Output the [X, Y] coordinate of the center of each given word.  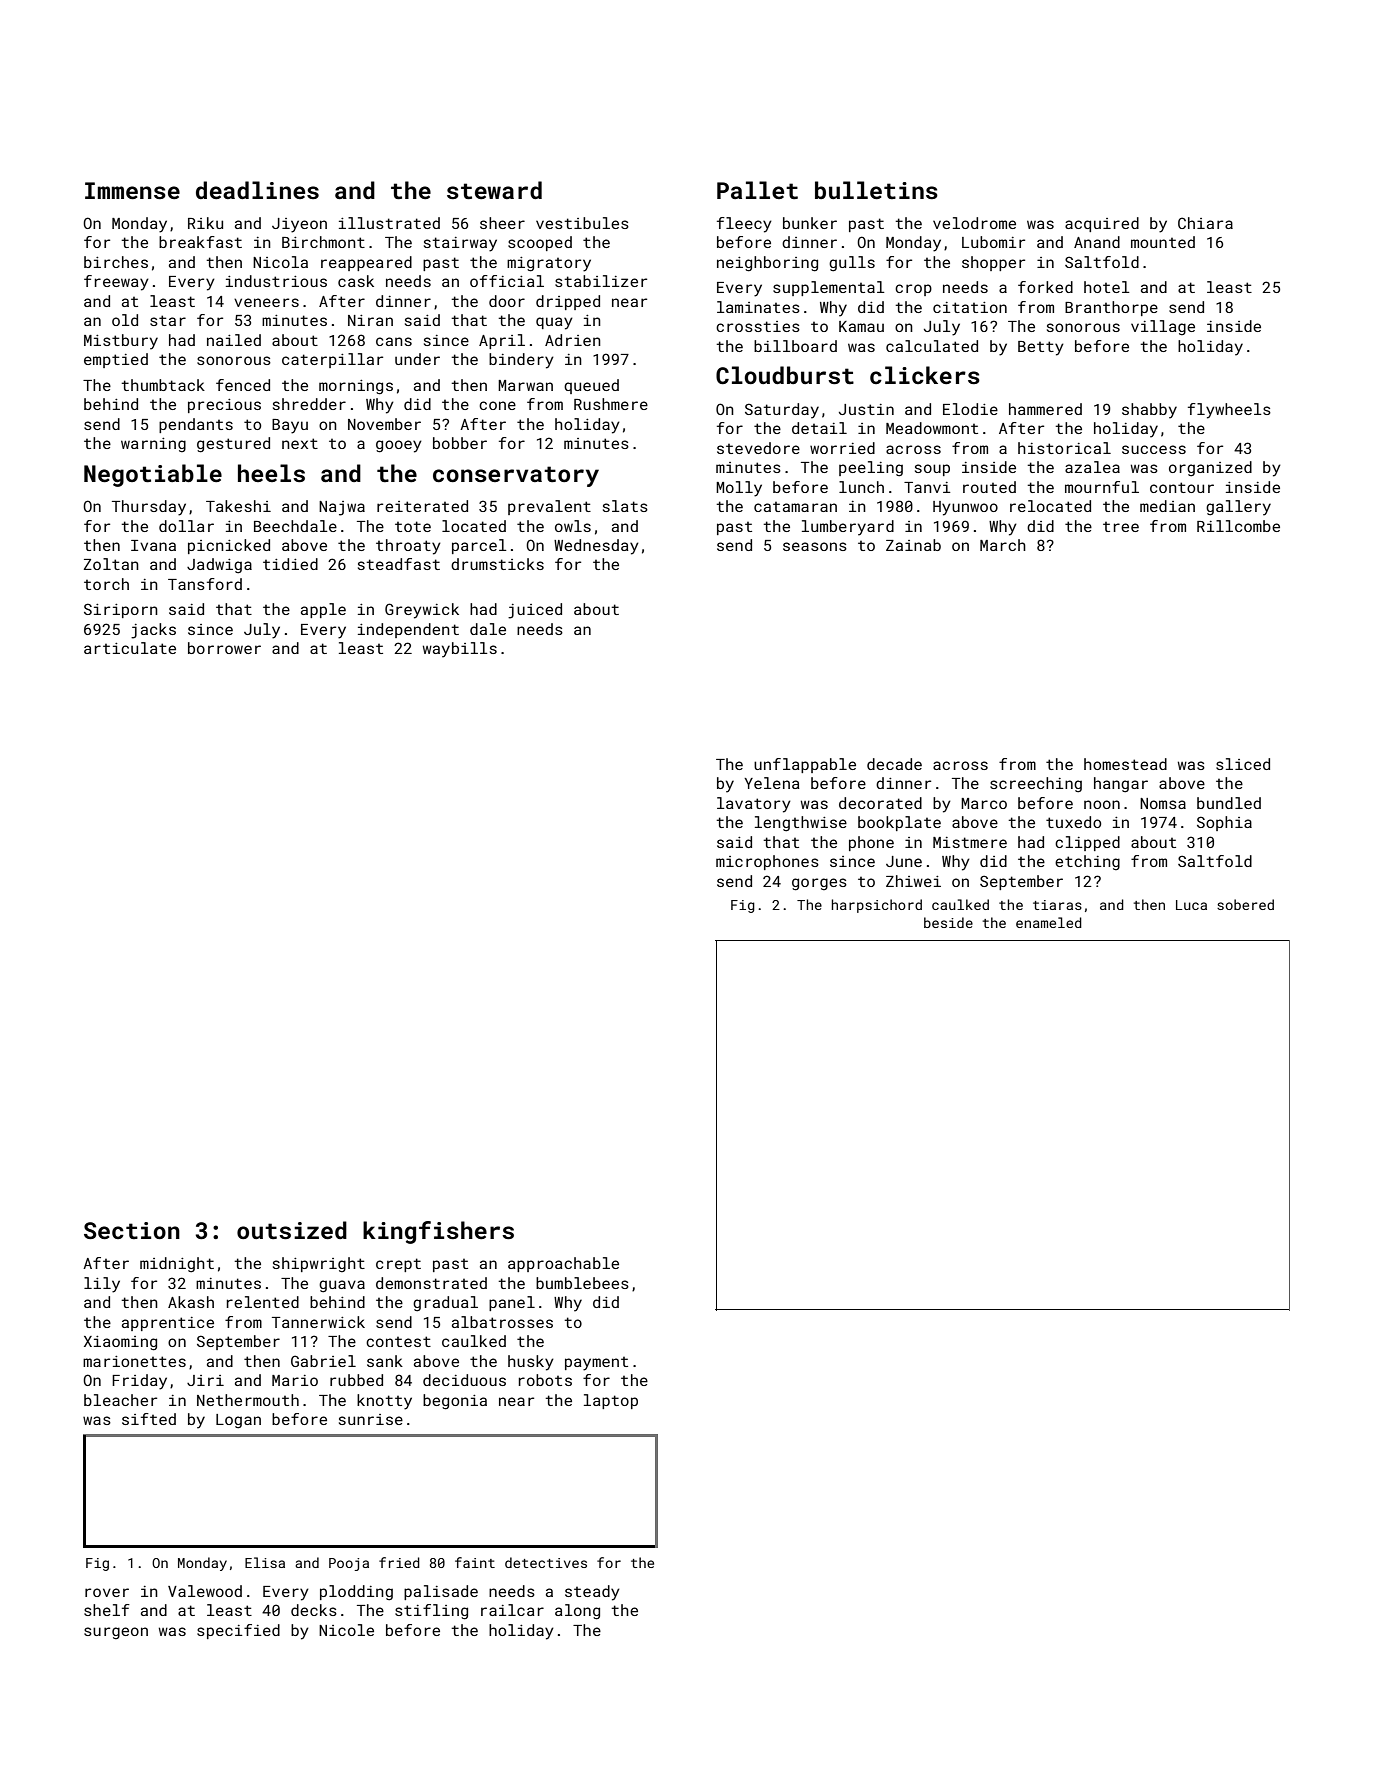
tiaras [1057, 905]
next [300, 443]
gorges [819, 884]
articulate [130, 648]
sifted [149, 1419]
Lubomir [993, 242]
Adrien [573, 340]
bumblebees [582, 1283]
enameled [1049, 922]
